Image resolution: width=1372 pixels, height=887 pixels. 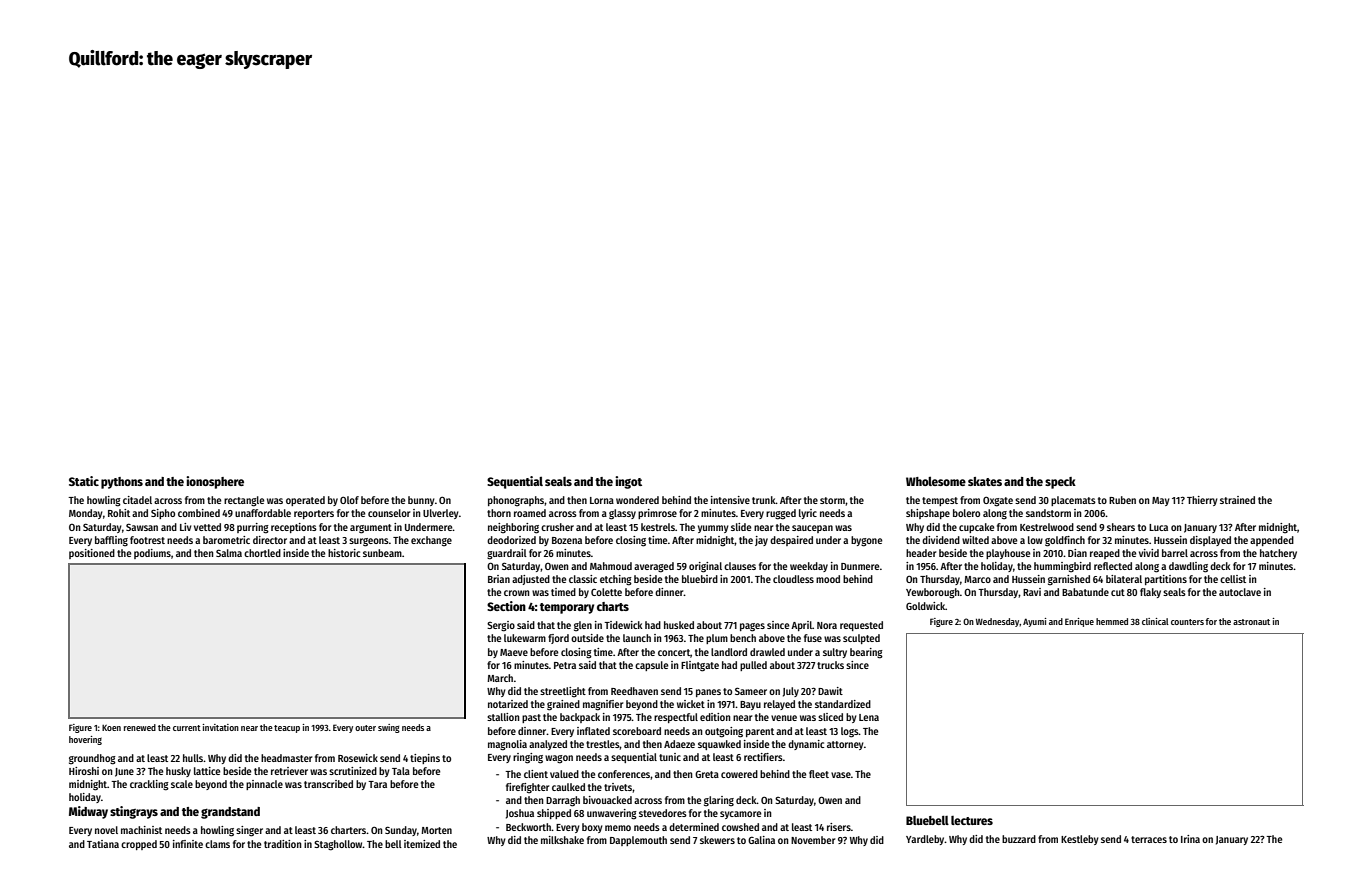 I want to click on requested, so click(x=861, y=626).
